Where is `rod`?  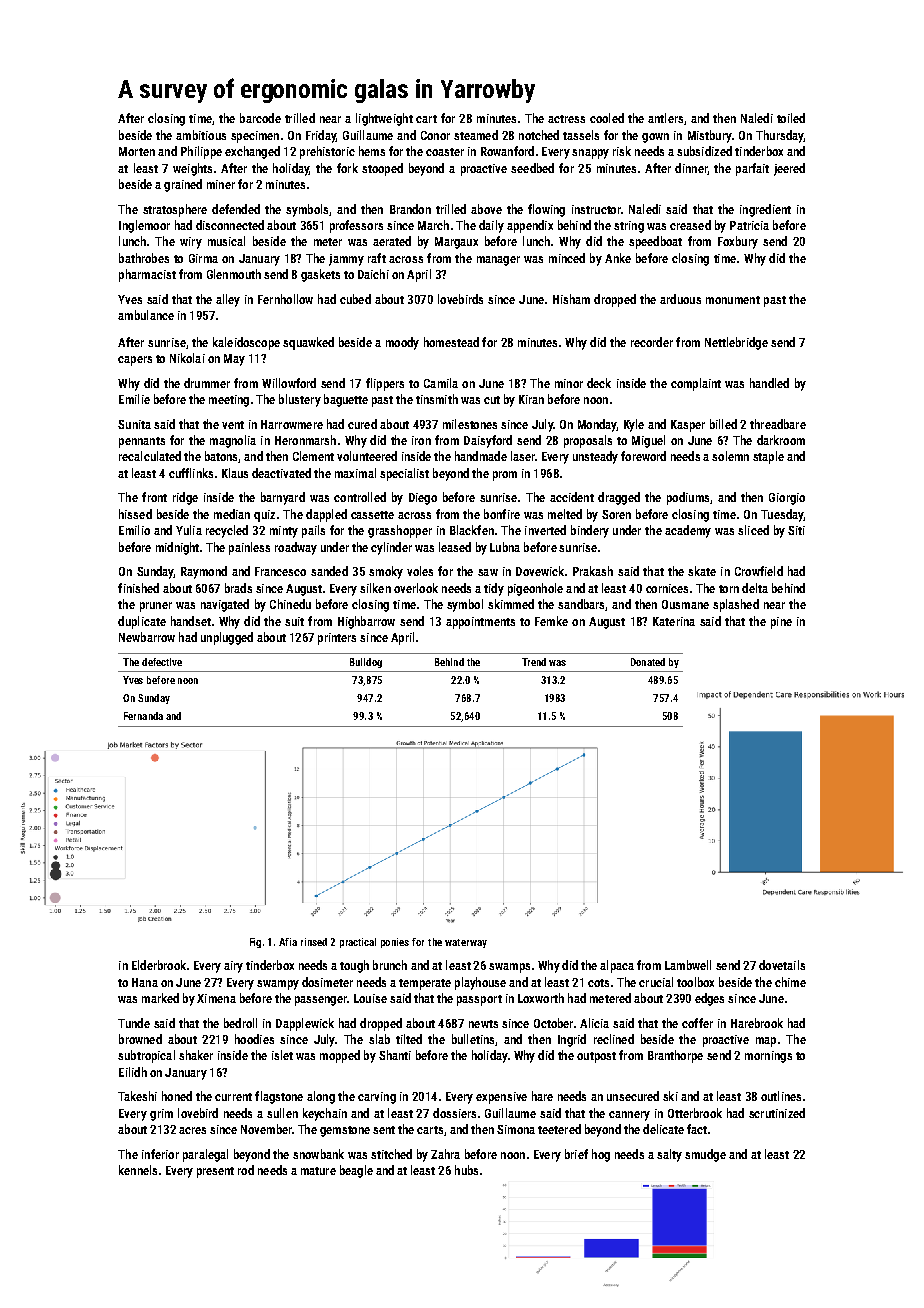
rod is located at coordinates (246, 1170).
